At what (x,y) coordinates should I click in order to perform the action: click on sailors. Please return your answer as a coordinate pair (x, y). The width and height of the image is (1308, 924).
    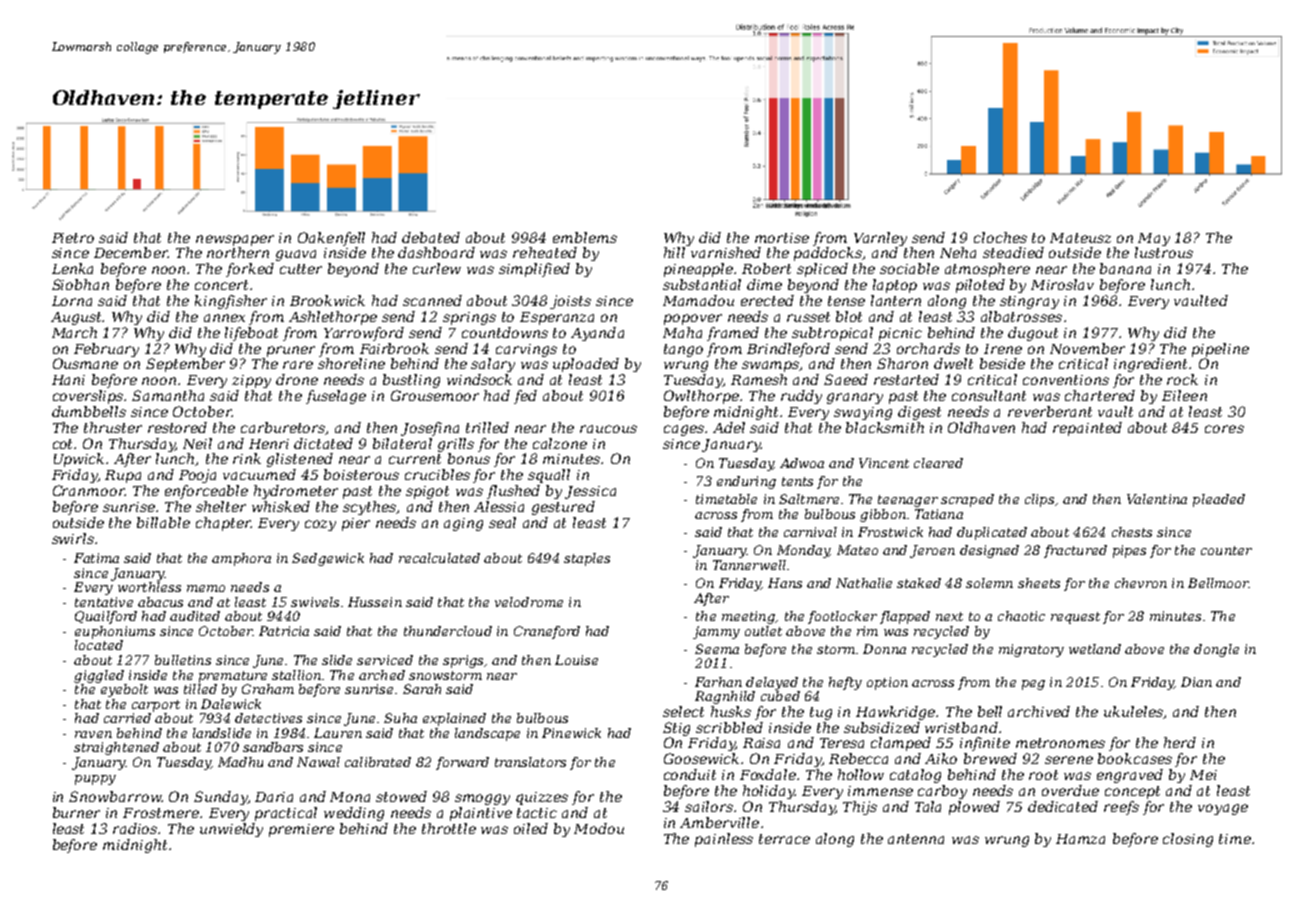
    Looking at the image, I should click on (709, 806).
